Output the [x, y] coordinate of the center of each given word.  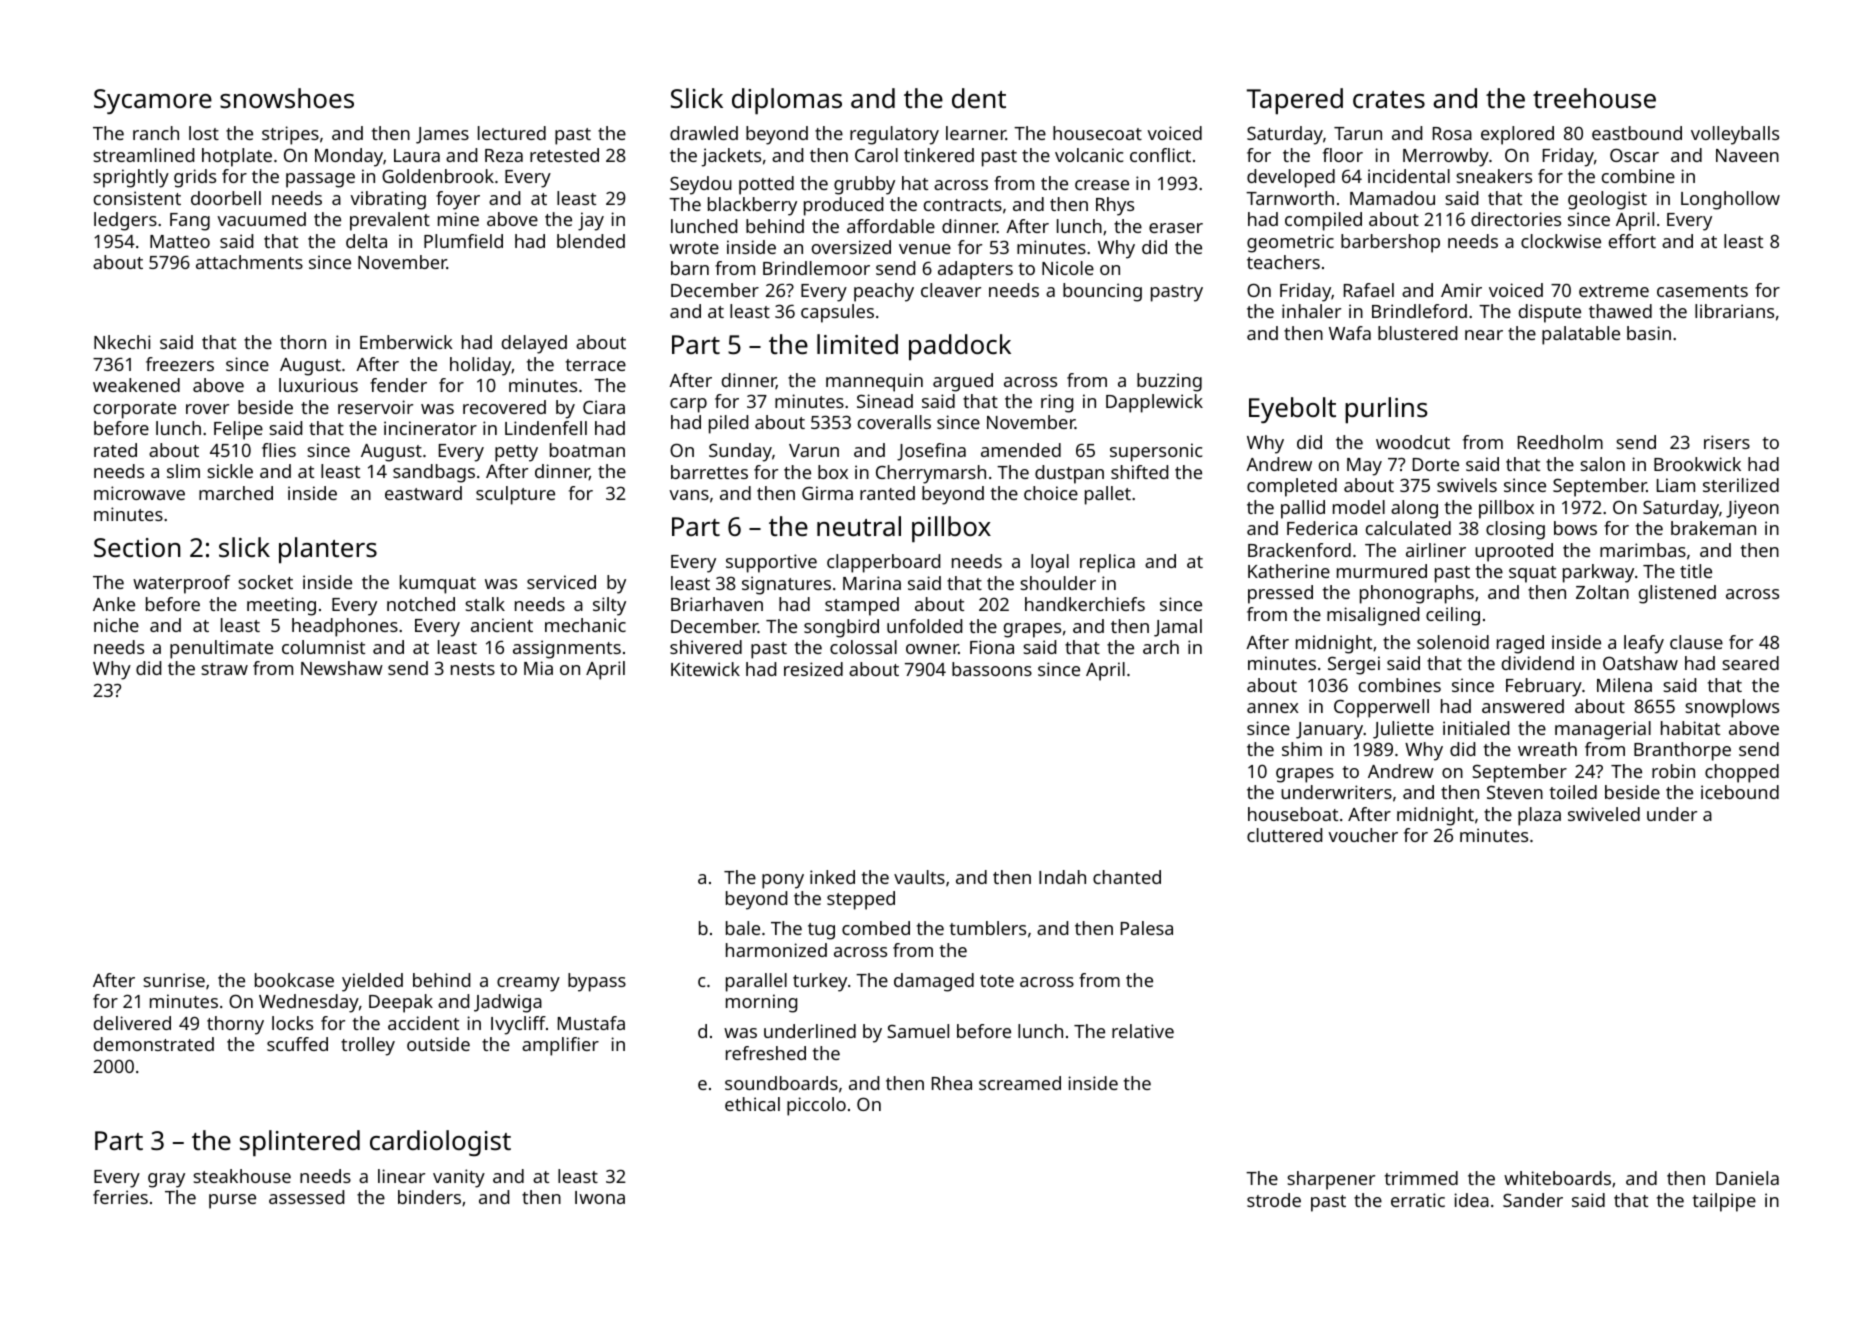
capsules [837, 313]
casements [1702, 291]
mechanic [585, 625]
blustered [1417, 333]
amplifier [560, 1046]
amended [1021, 450]
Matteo [180, 241]
